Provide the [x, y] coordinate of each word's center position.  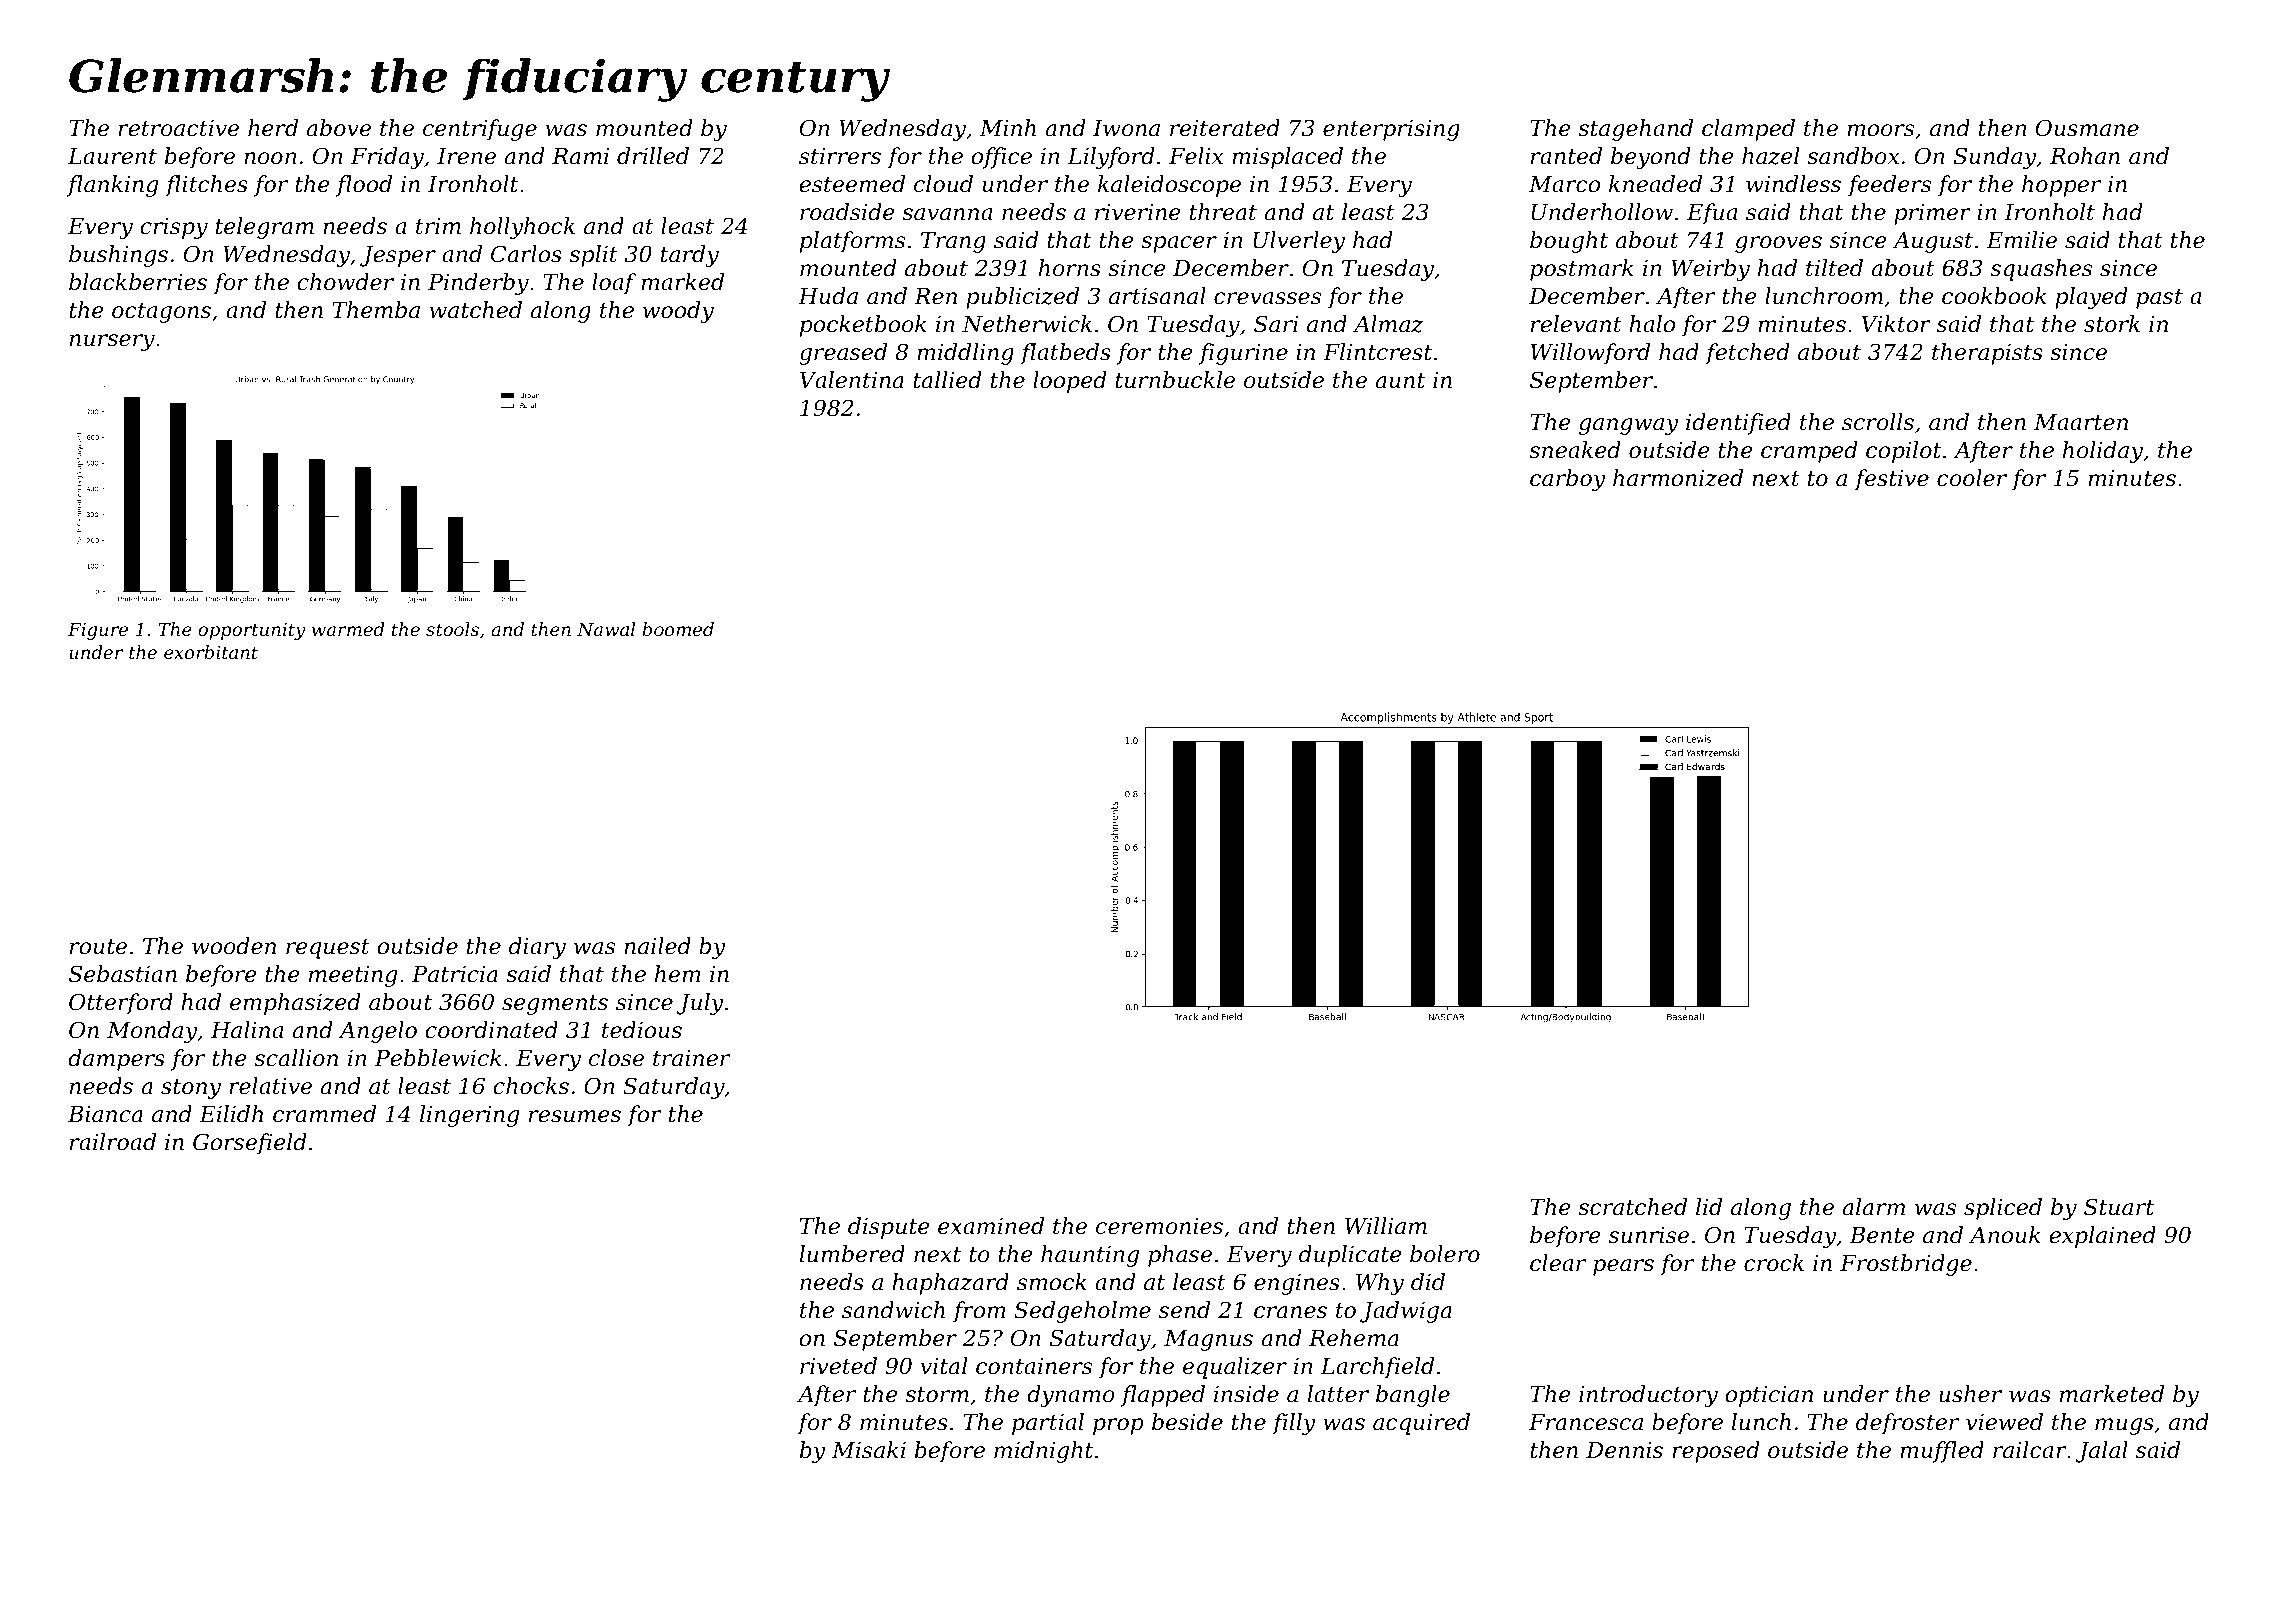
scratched [1632, 1207]
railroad [113, 1142]
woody [678, 312]
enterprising [1391, 130]
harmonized [1678, 478]
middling [965, 354]
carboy [1568, 480]
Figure [98, 631]
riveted [838, 1366]
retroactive [178, 128]
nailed [657, 946]
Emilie [2022, 240]
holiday [2103, 452]
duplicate [1350, 1256]
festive [1891, 480]
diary [537, 948]
